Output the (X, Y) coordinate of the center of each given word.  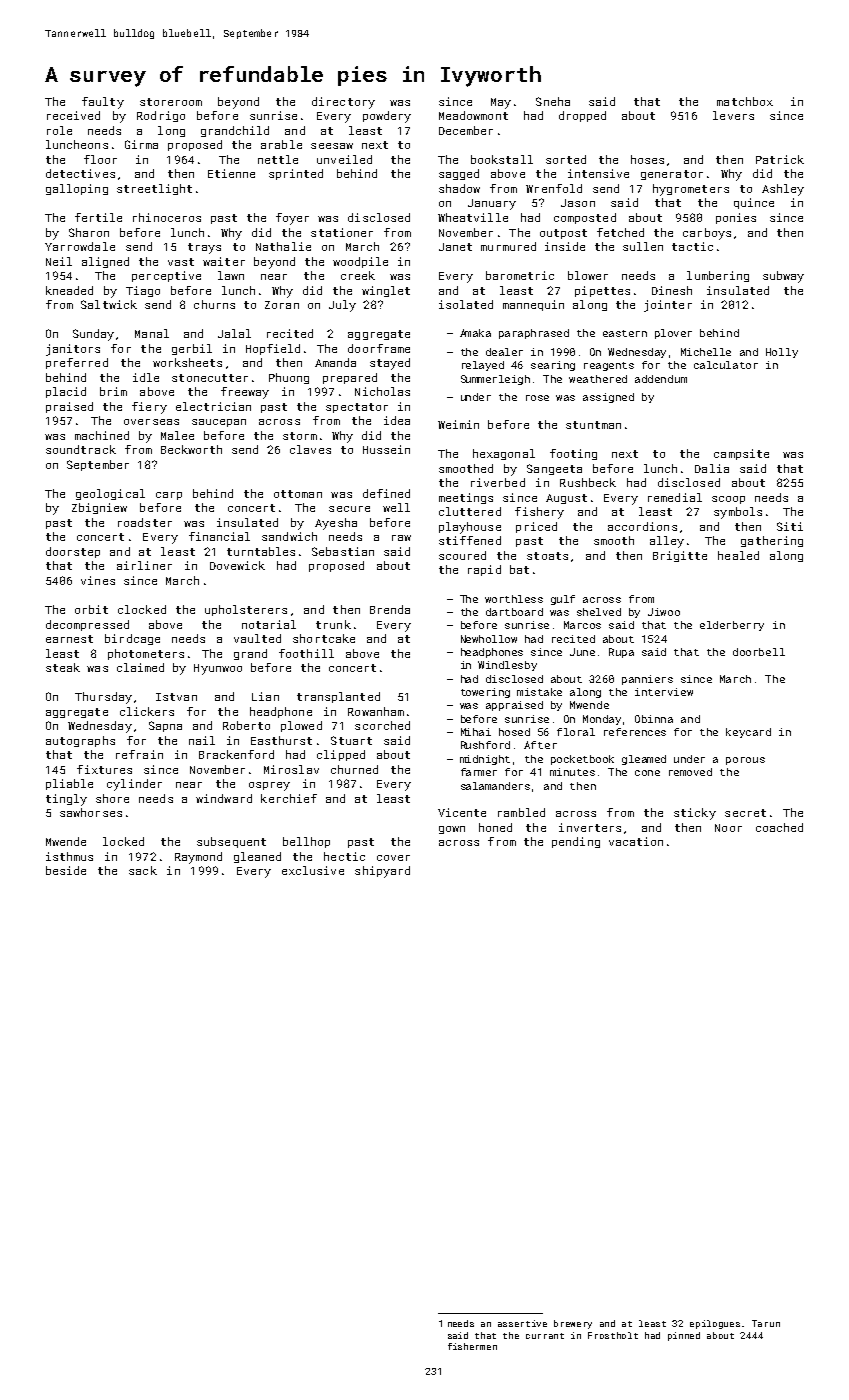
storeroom (171, 102)
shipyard (382, 872)
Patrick (780, 159)
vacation (636, 841)
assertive (522, 1323)
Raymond (198, 858)
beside (66, 870)
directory (343, 103)
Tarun (766, 1323)
